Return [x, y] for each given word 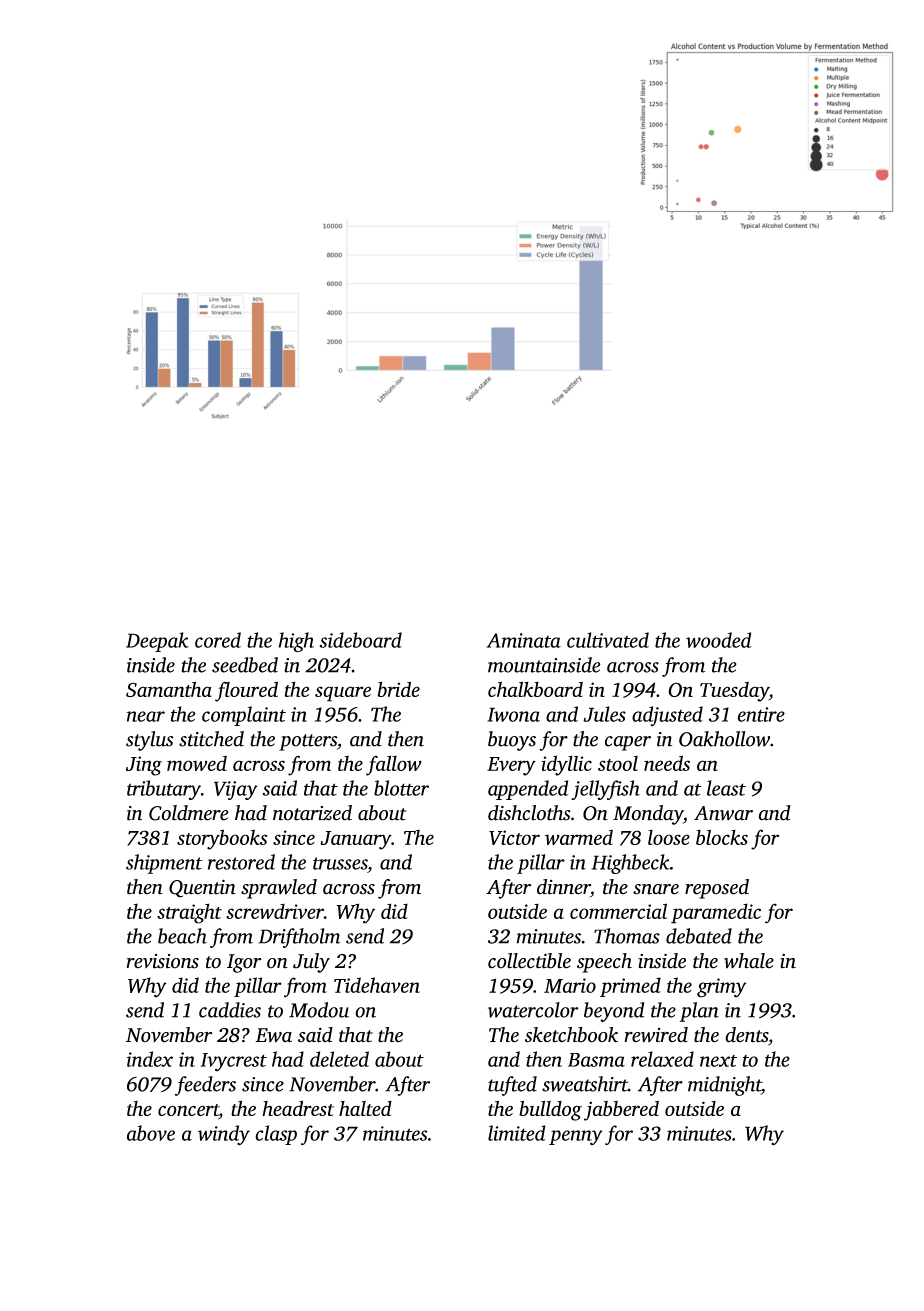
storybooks [222, 839]
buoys [512, 741]
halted [365, 1108]
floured [246, 691]
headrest [298, 1108]
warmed [579, 837]
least [726, 788]
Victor [514, 837]
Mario [570, 985]
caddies [230, 1010]
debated [699, 936]
